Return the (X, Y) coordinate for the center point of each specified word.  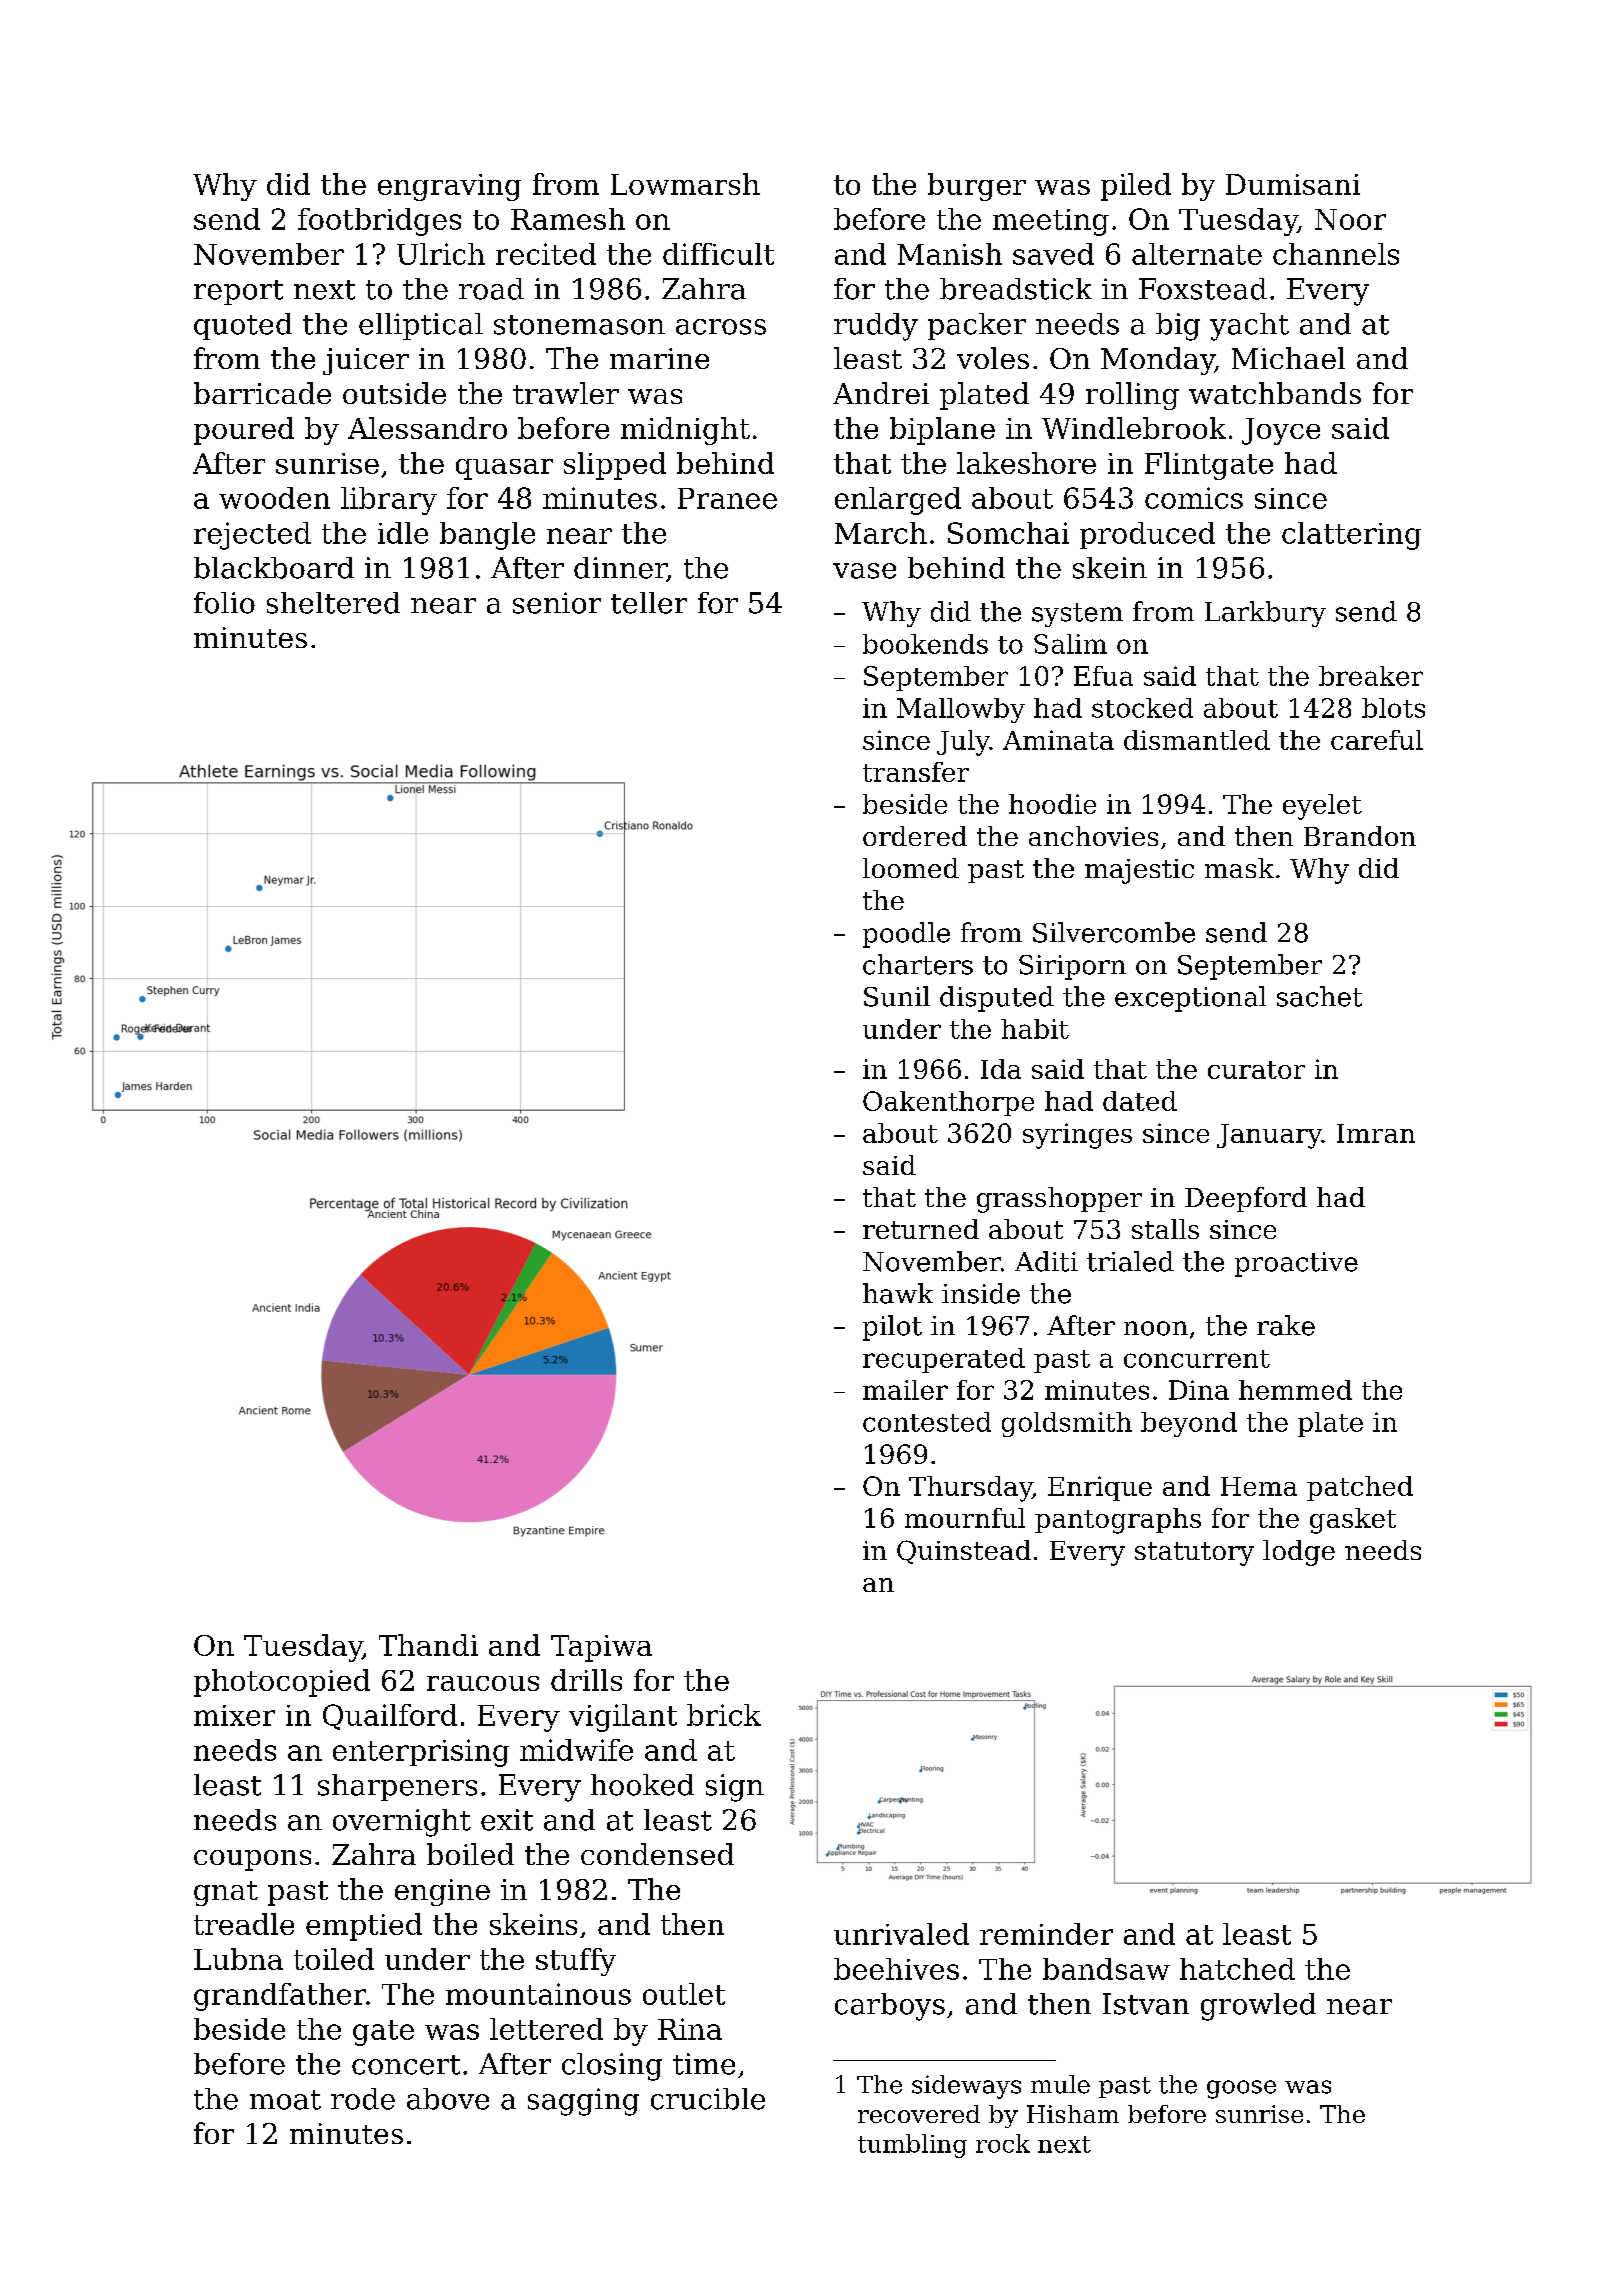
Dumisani (1293, 184)
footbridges (379, 222)
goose (1241, 2089)
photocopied (282, 1683)
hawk (898, 1293)
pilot (892, 1328)
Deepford (1246, 1199)
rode (363, 2099)
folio (224, 603)
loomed (911, 868)
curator (1256, 1070)
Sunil (897, 996)
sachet (1319, 996)
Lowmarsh (685, 184)
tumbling (912, 2146)
